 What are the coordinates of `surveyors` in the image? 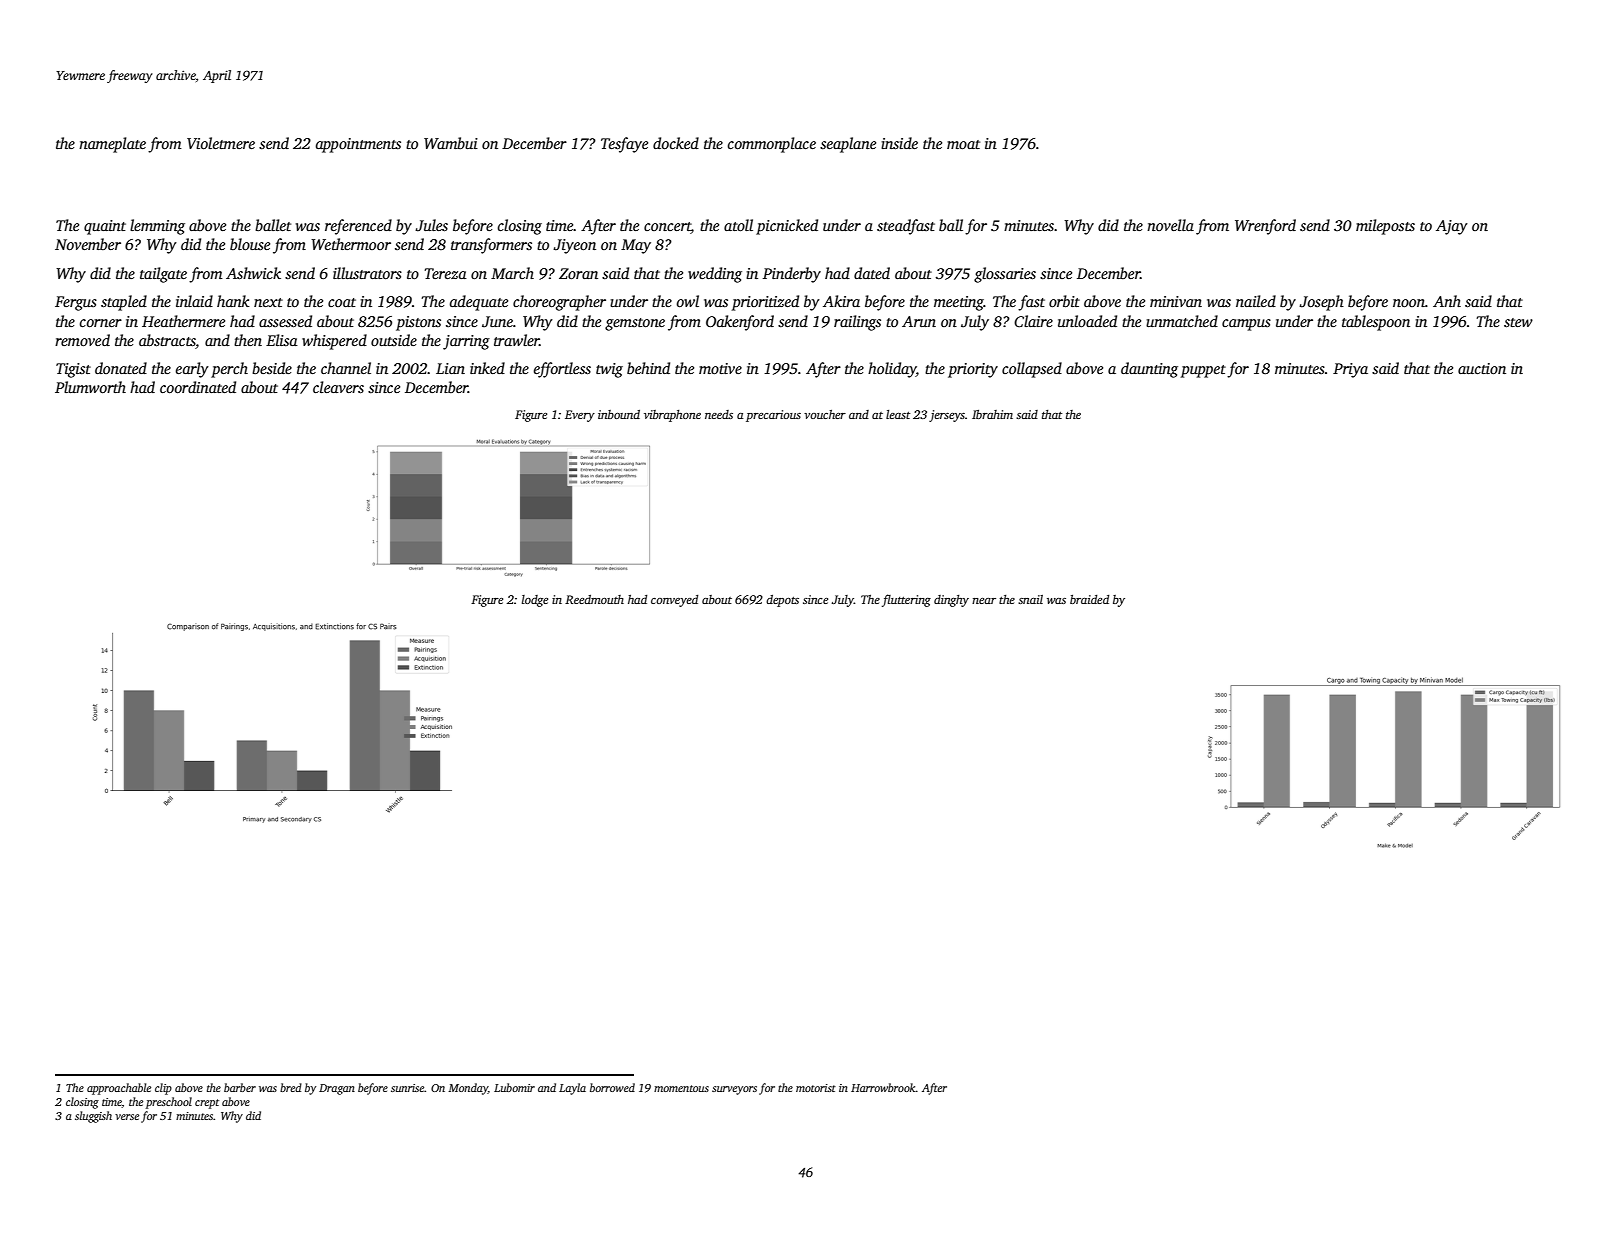 It's located at (734, 1090).
